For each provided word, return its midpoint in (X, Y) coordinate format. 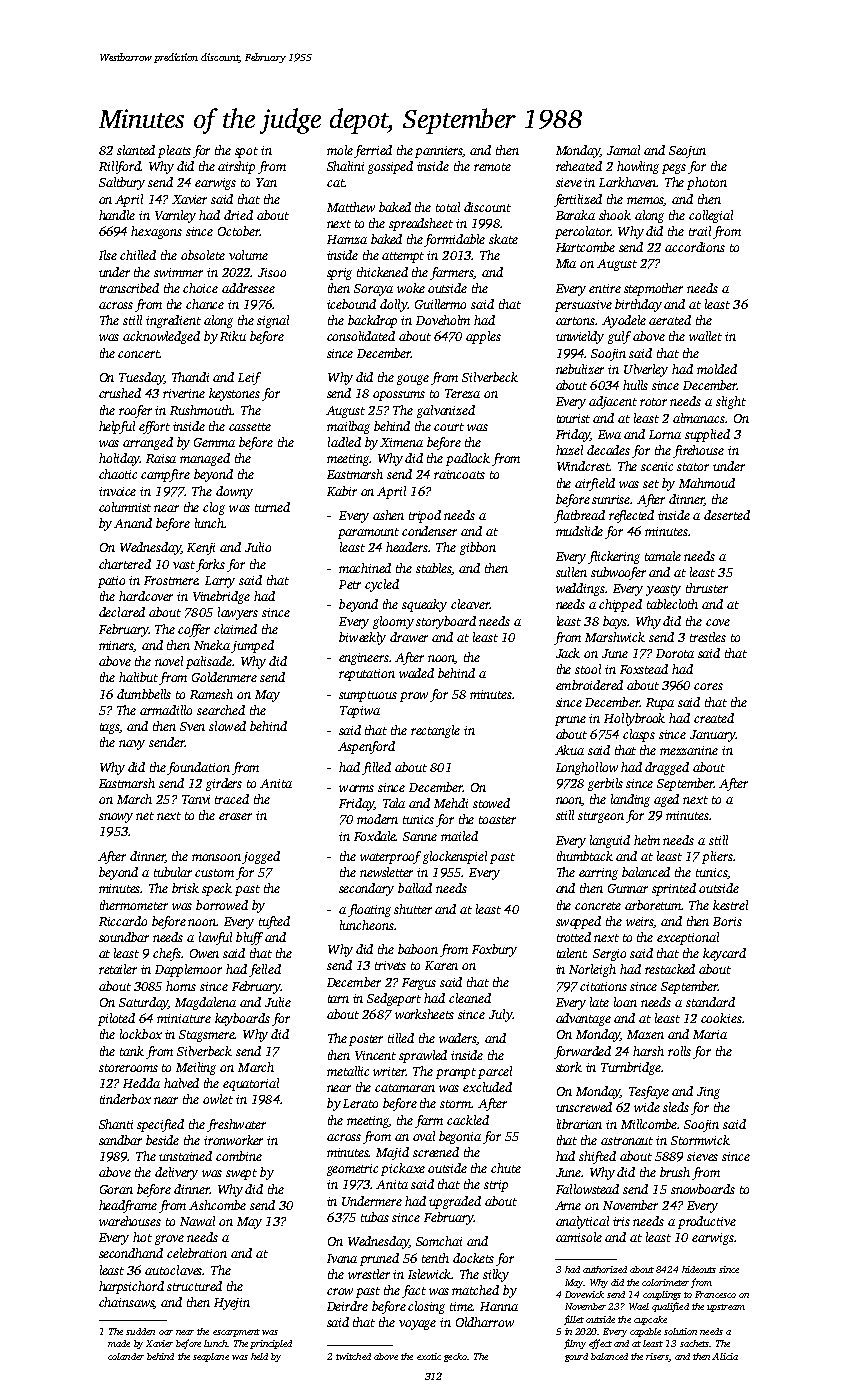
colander (126, 1356)
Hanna (499, 1306)
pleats (174, 151)
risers (657, 1356)
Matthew (351, 207)
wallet (705, 336)
